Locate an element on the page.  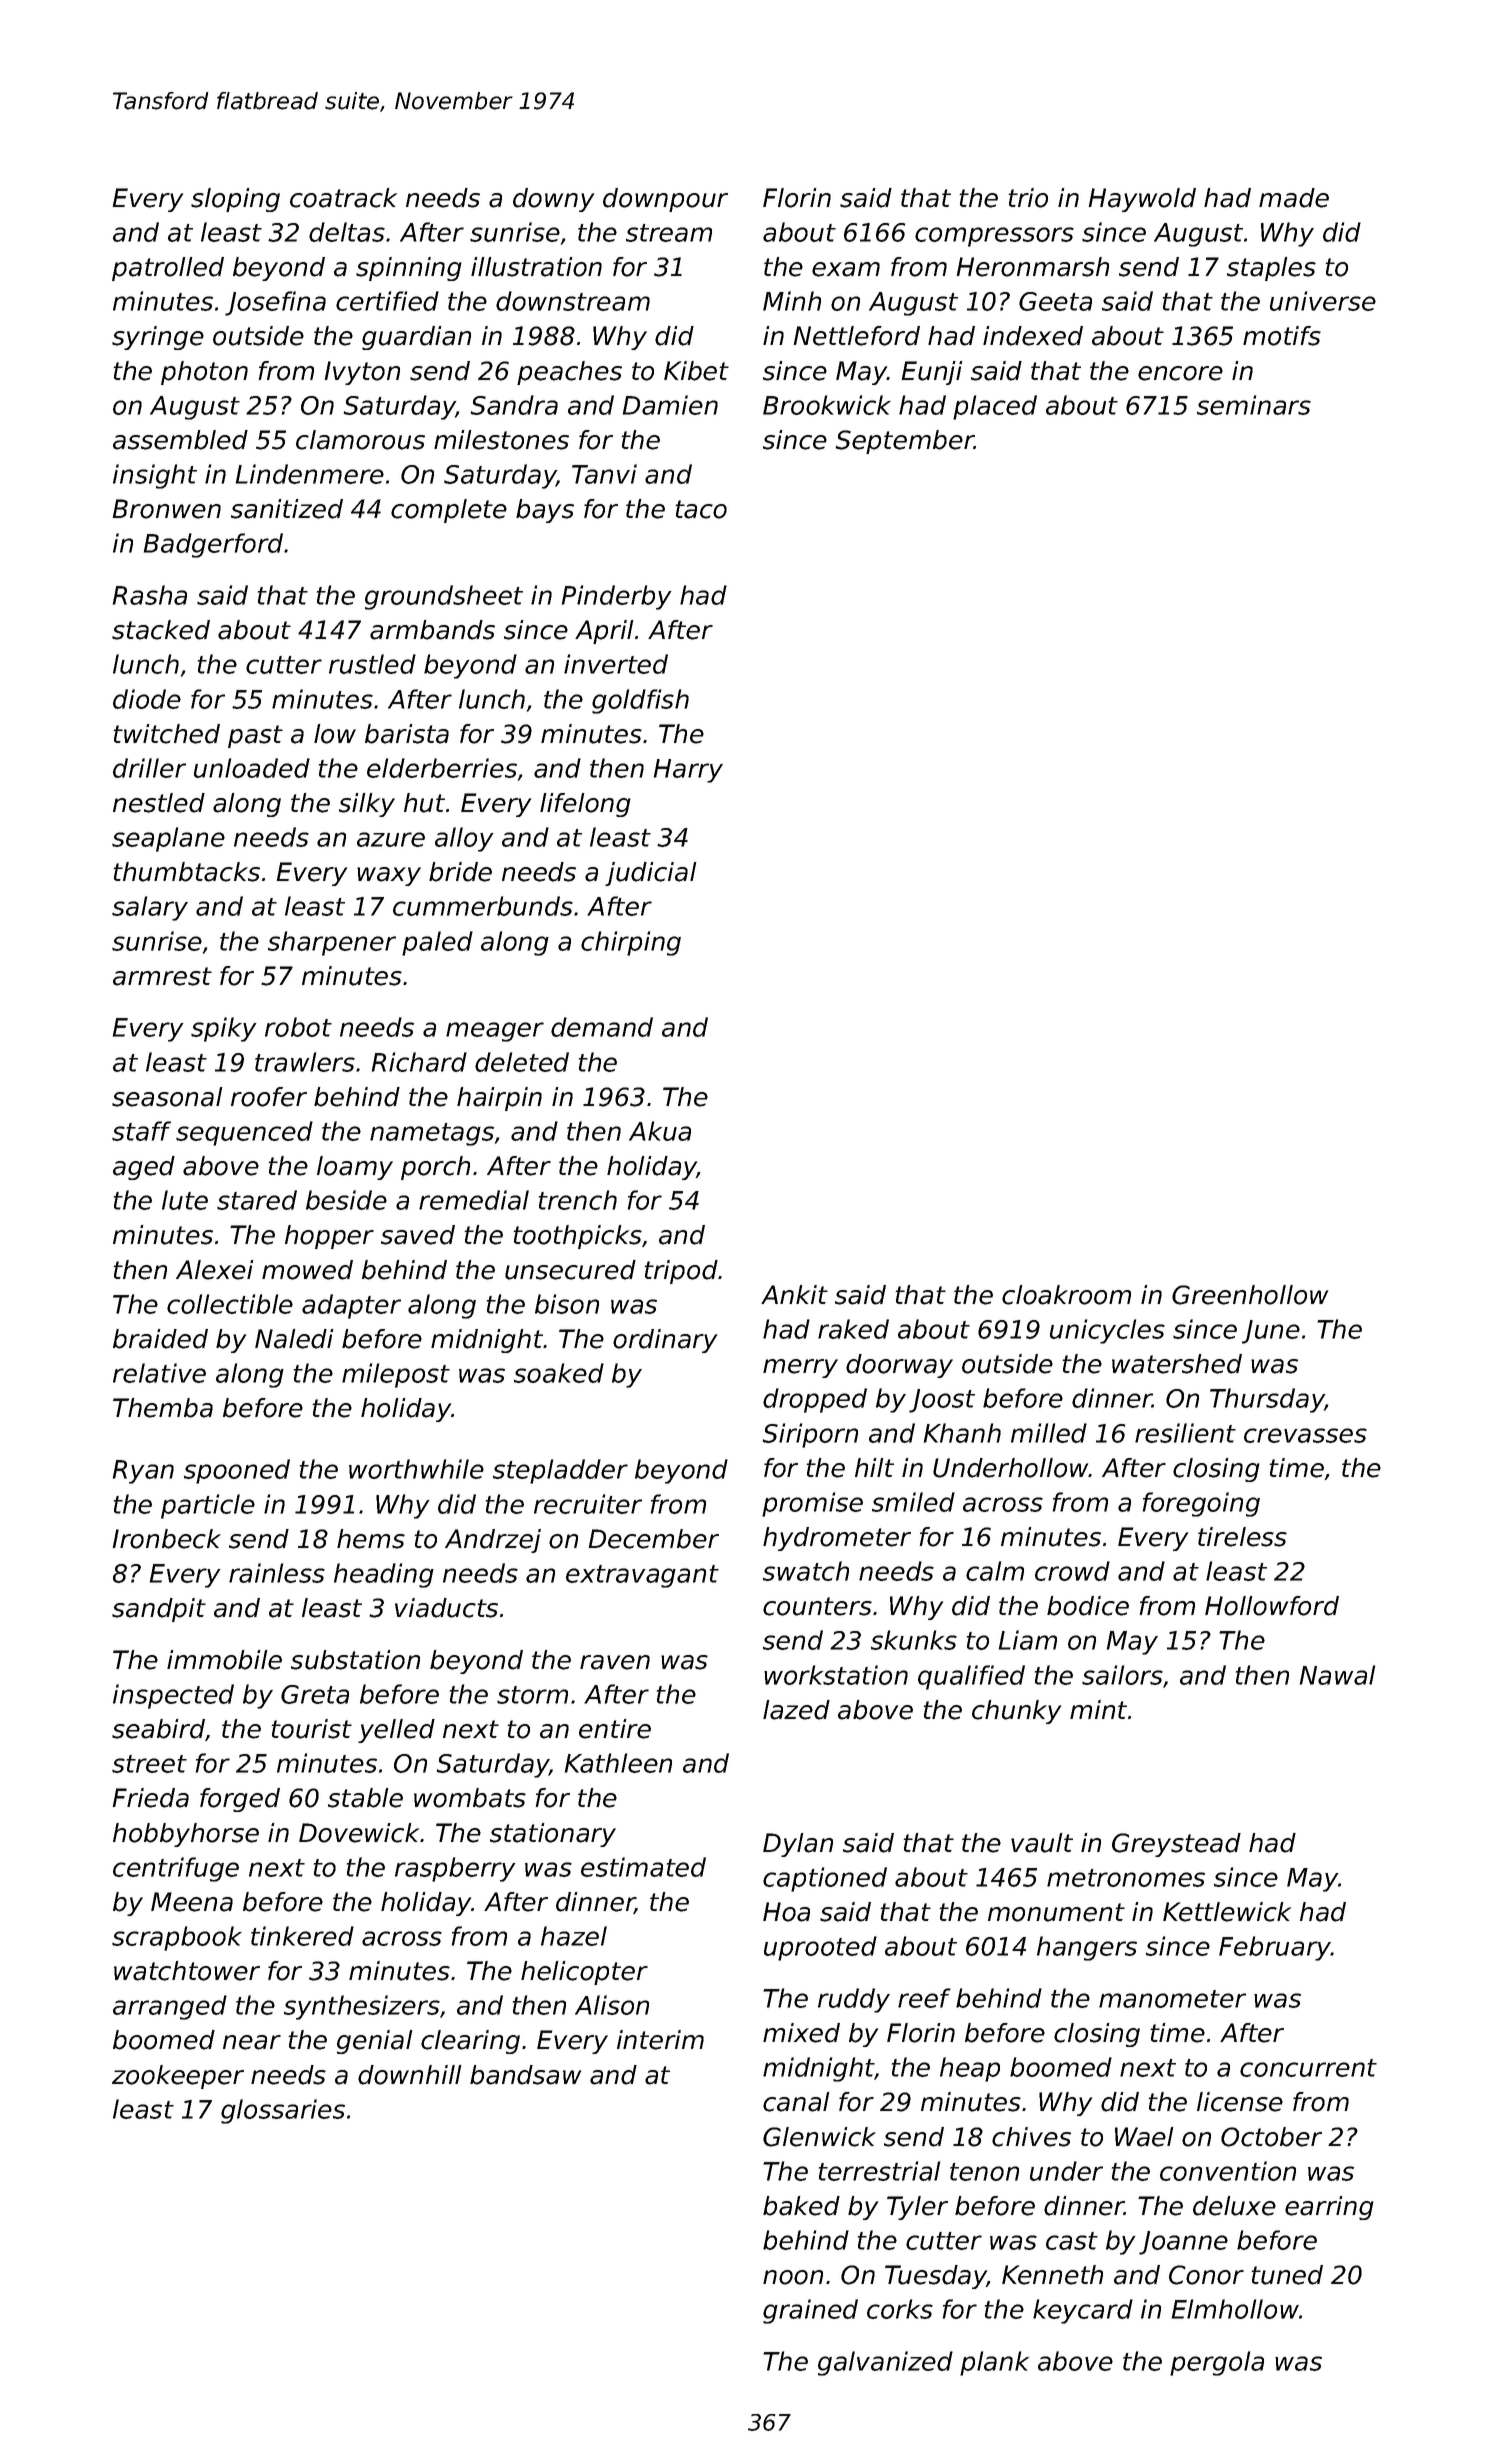
raven is located at coordinates (615, 1662).
